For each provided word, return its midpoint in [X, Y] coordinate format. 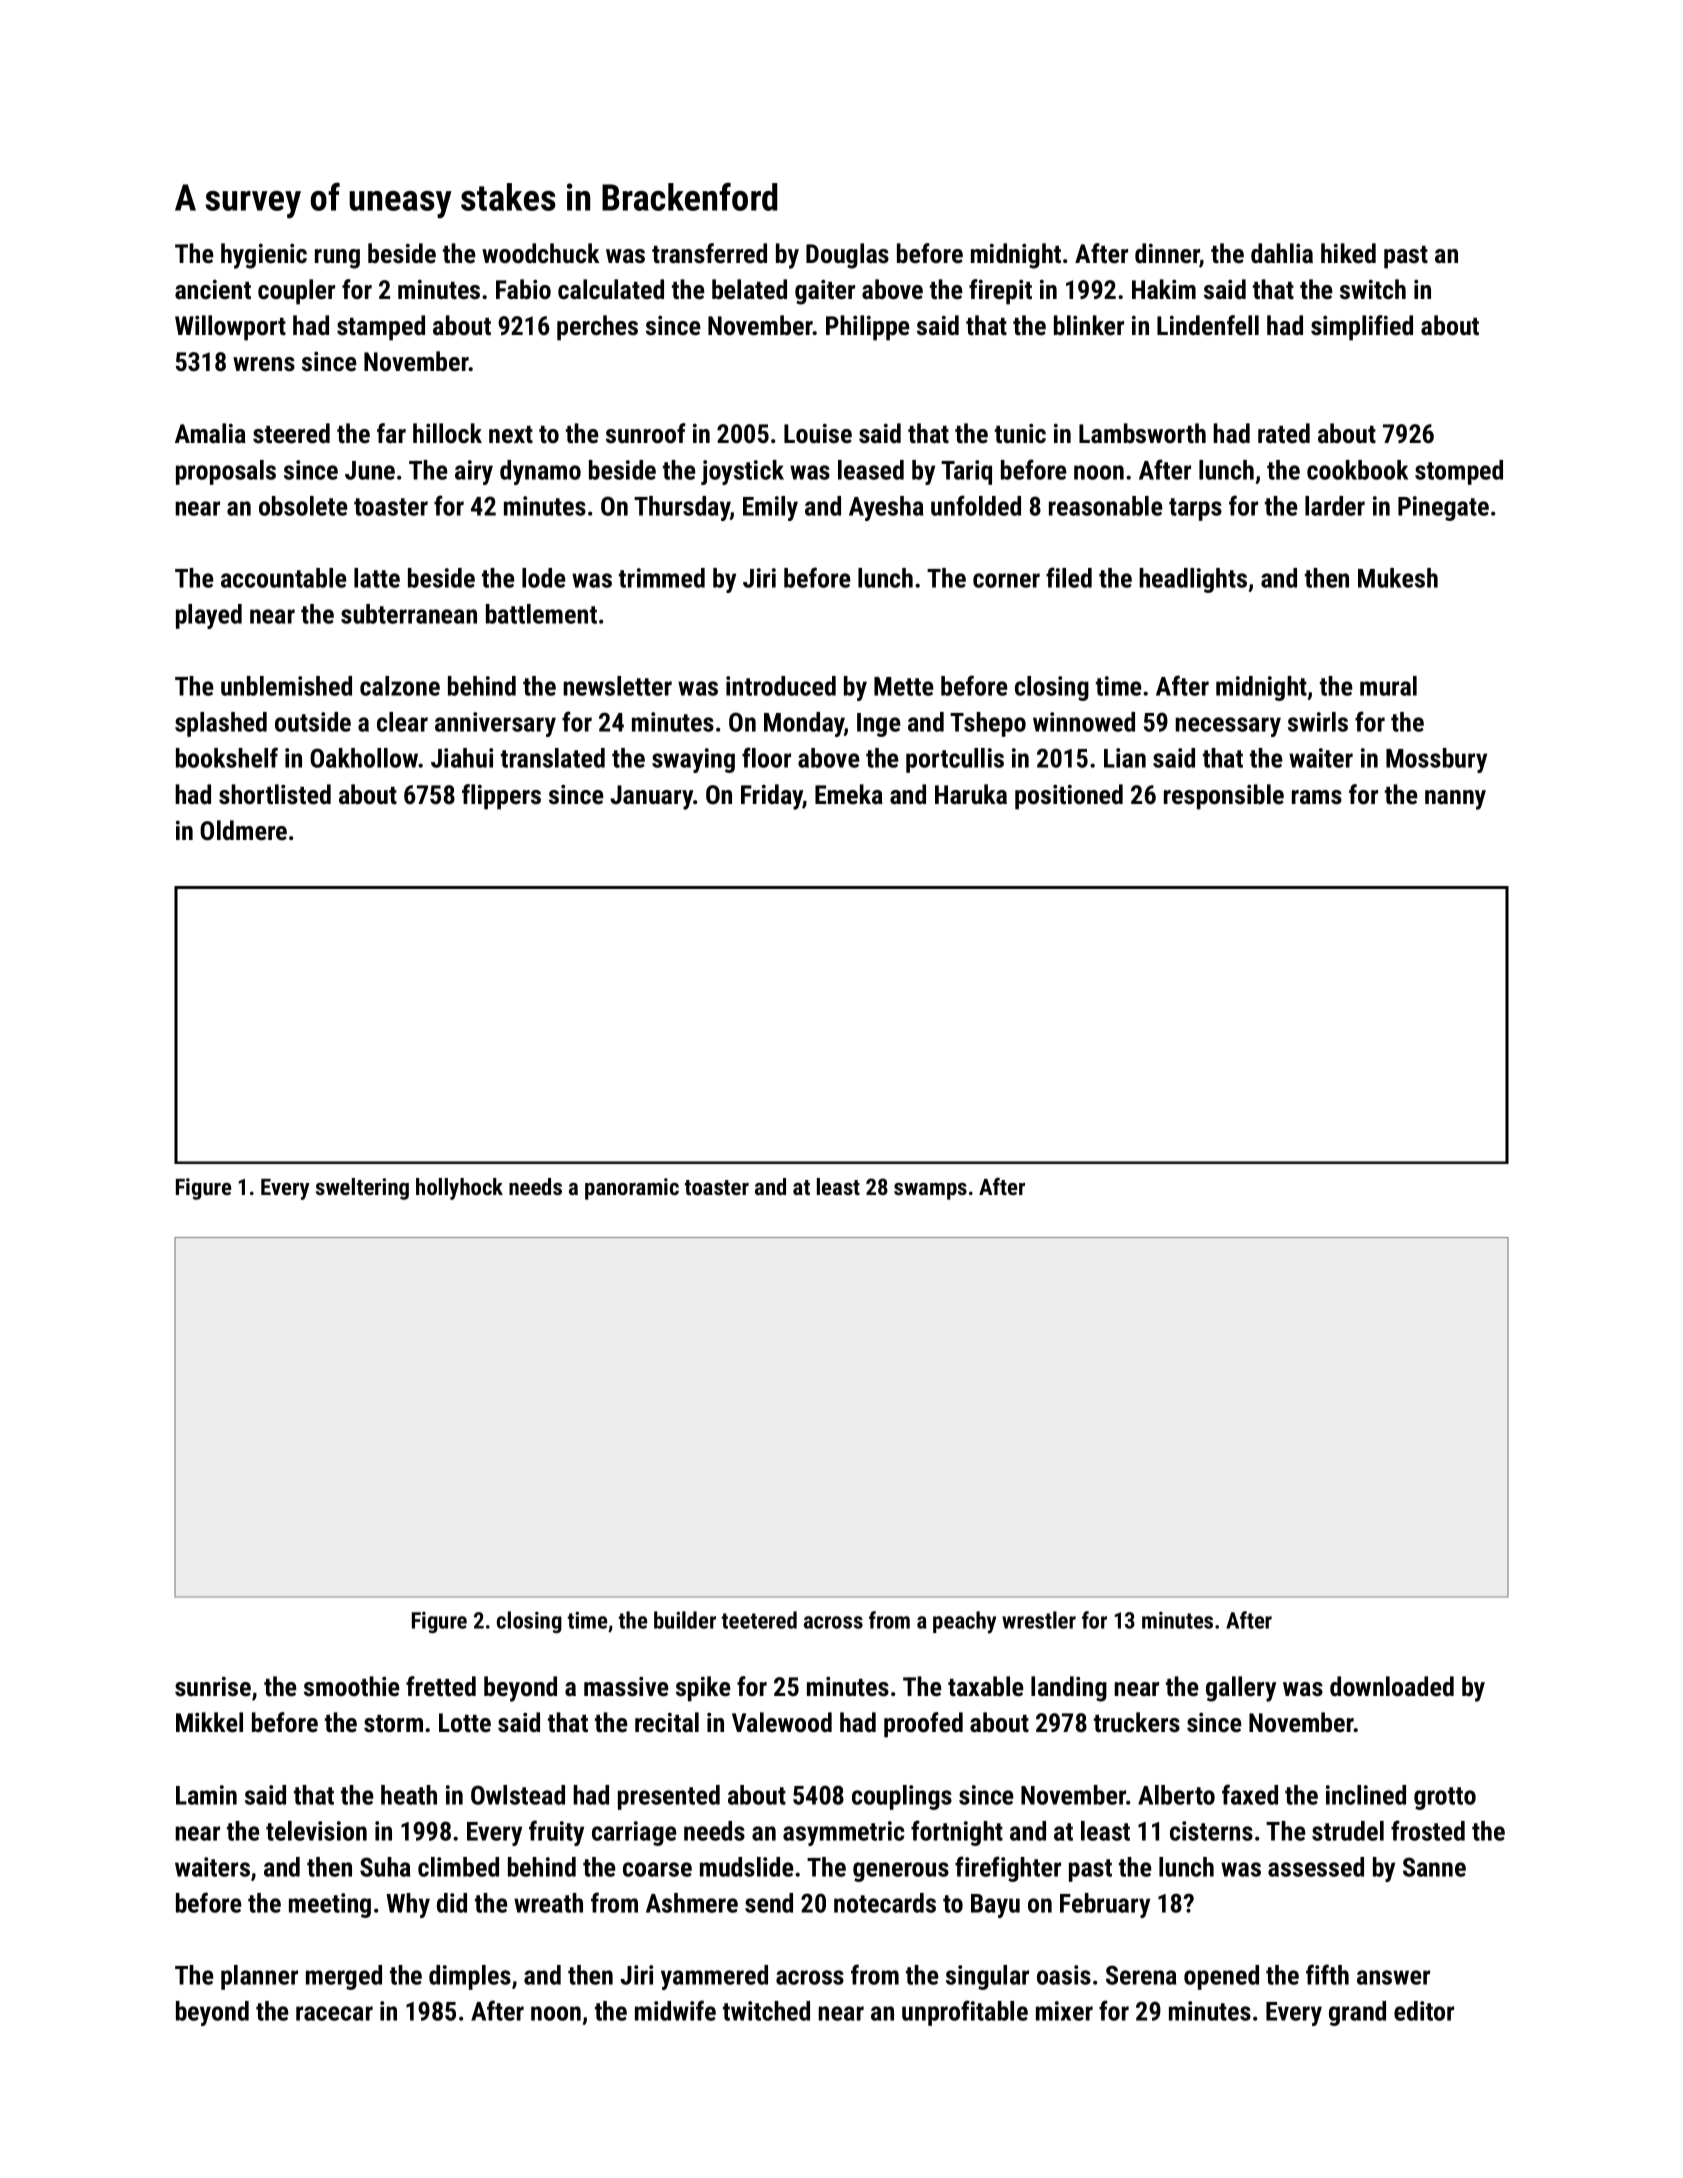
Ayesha [886, 508]
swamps [930, 1191]
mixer [1064, 2011]
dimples [470, 1977]
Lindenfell [1208, 325]
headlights [1193, 580]
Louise [818, 433]
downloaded [1392, 1686]
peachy [964, 1622]
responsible [1224, 797]
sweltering [362, 1189]
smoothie [352, 1686]
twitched [766, 2011]
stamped [381, 328]
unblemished [286, 686]
